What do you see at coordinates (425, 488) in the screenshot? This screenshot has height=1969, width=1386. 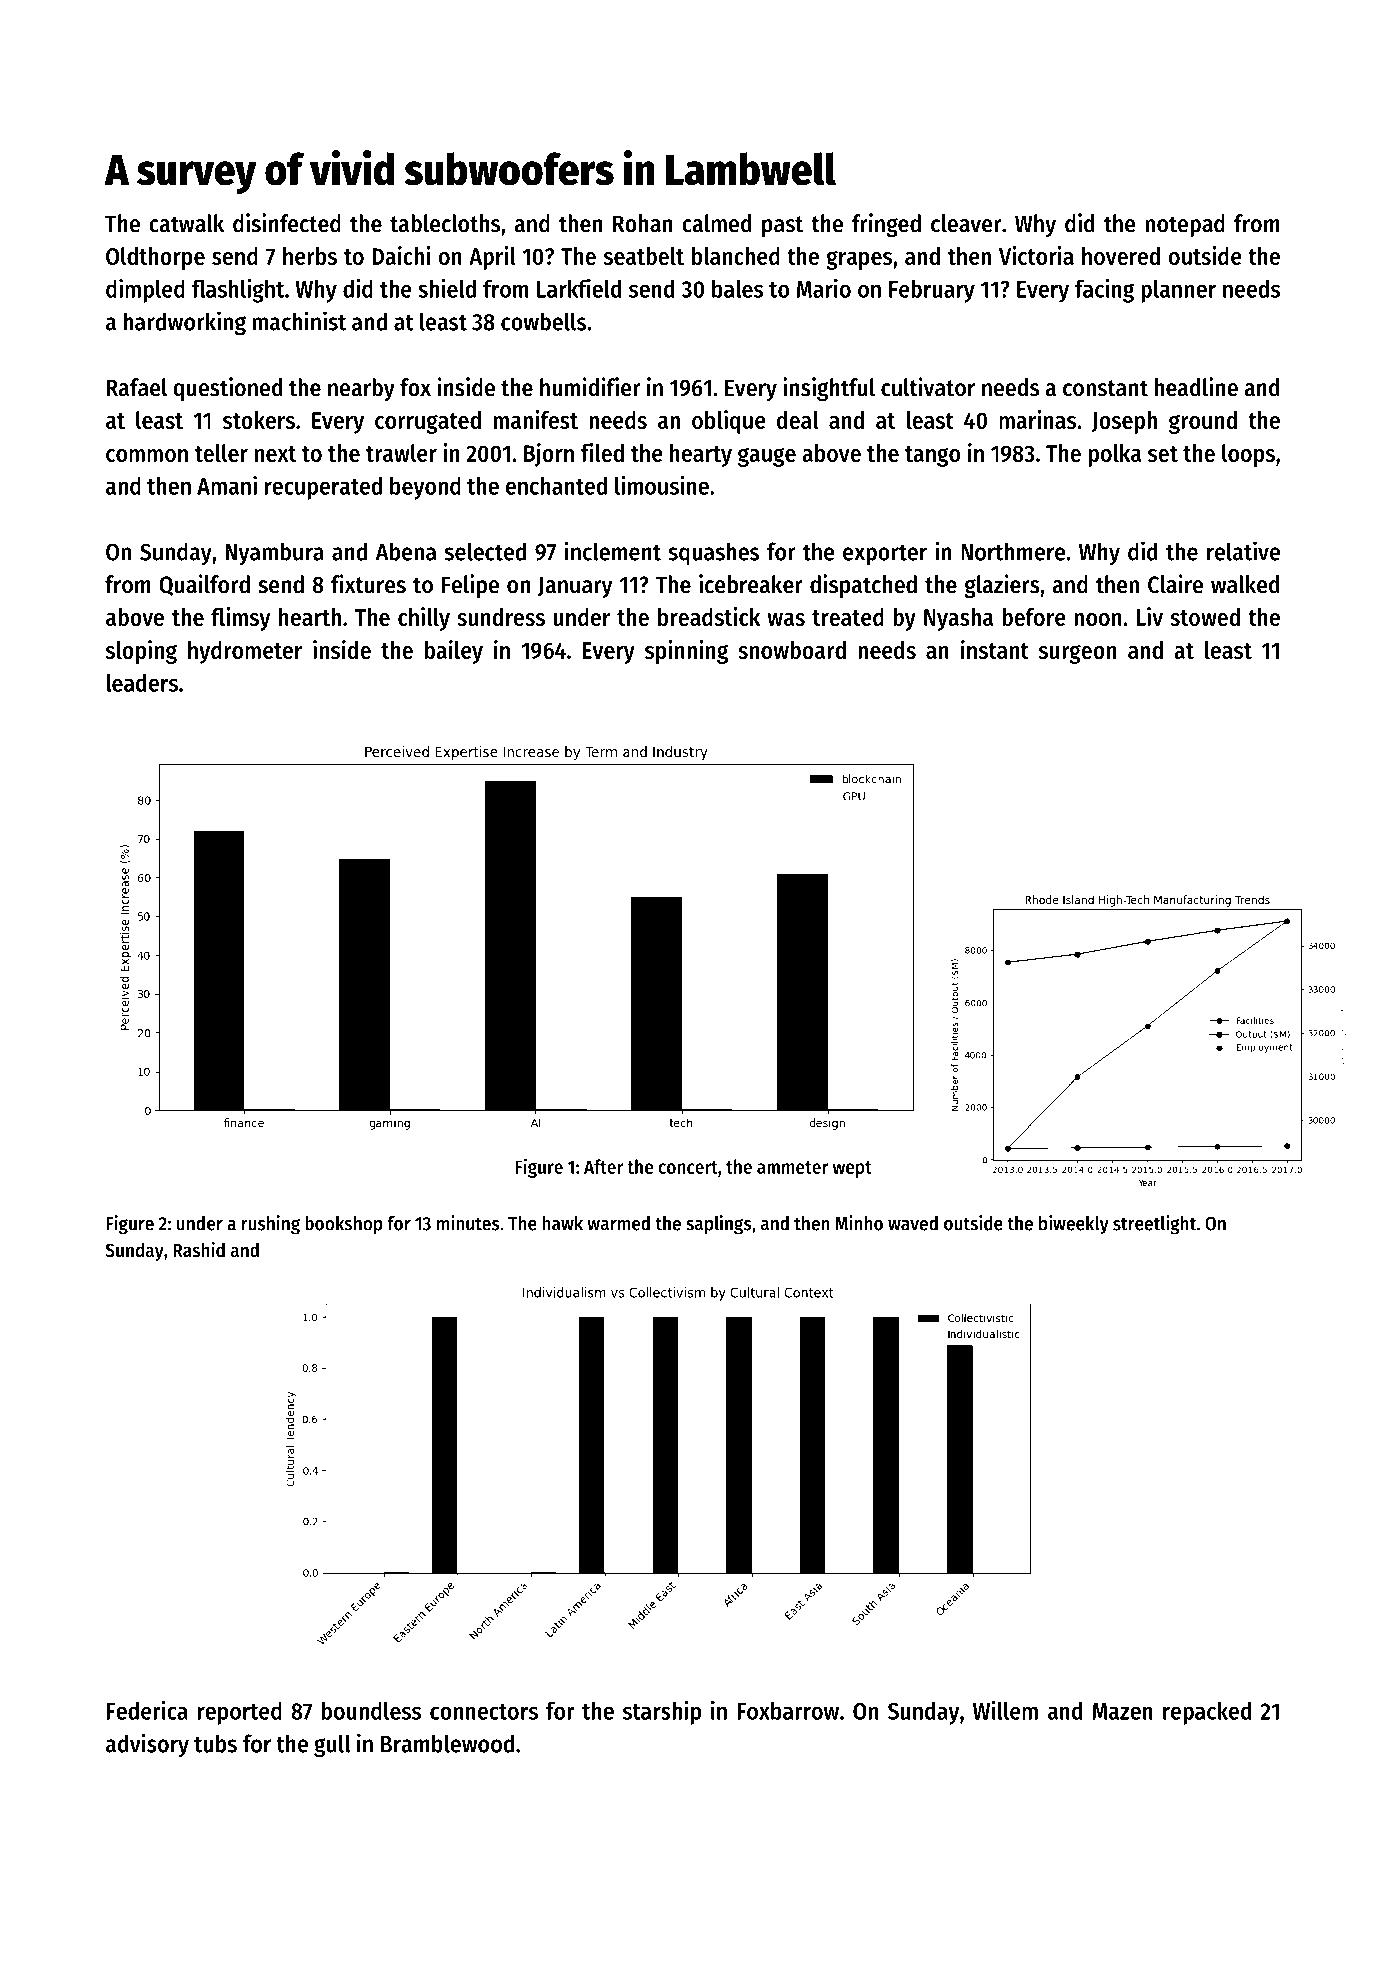 I see `beyond` at bounding box center [425, 488].
